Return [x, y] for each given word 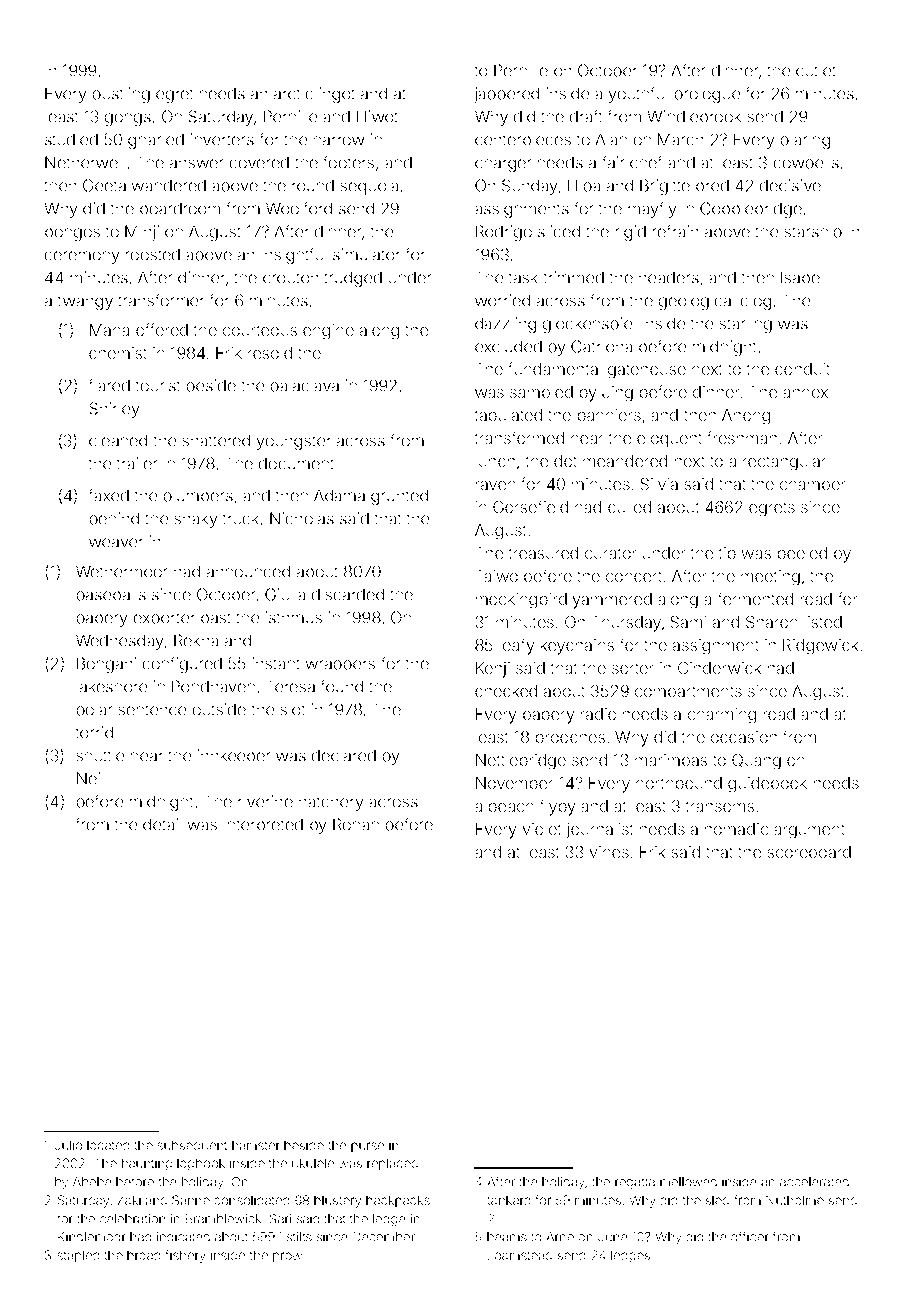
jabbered [506, 95]
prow [287, 1257]
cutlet [816, 71]
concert [634, 576]
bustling [121, 95]
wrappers [340, 666]
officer [750, 1236]
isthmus [294, 617]
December [384, 1237]
